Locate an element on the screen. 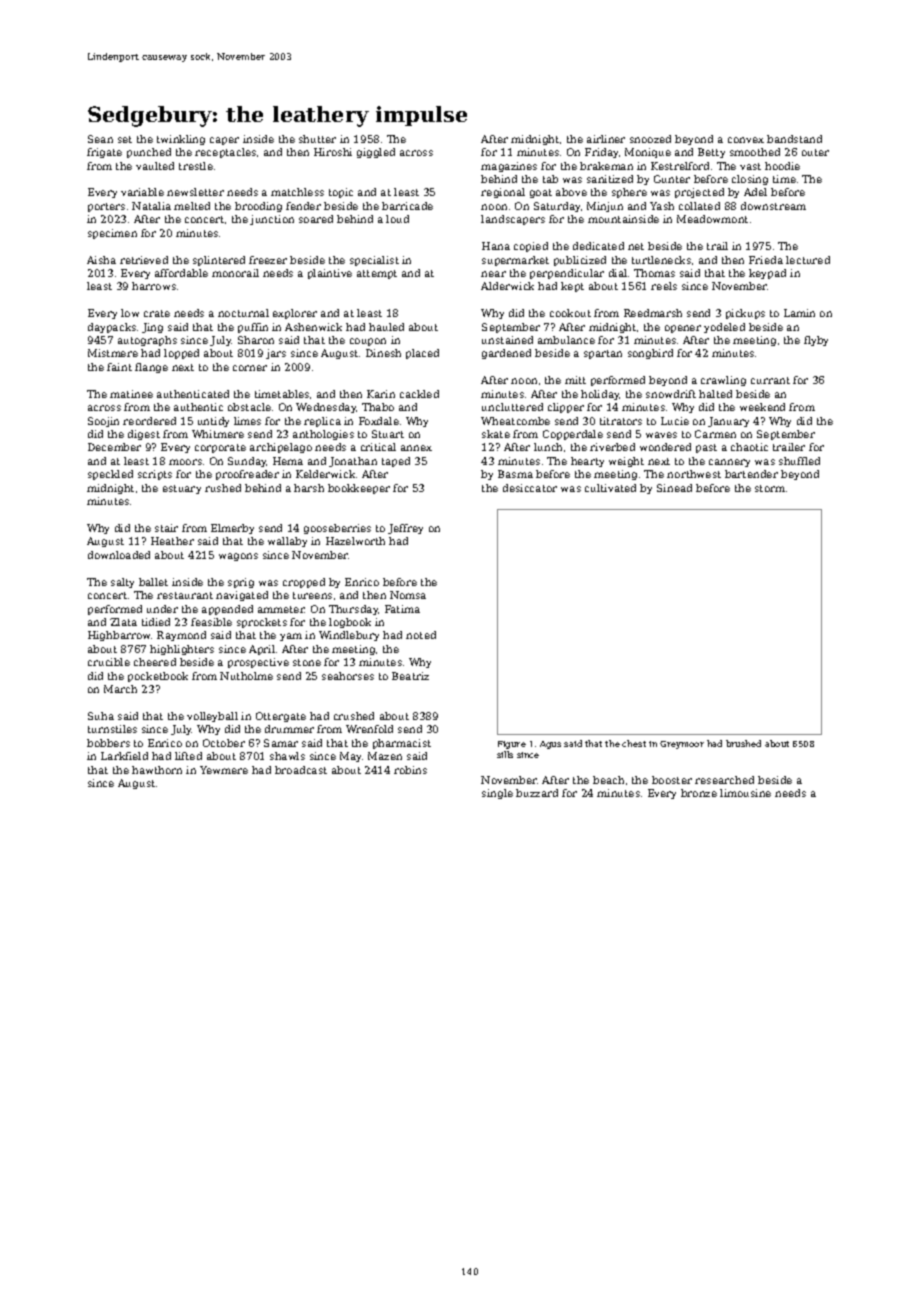 Image resolution: width=924 pixels, height=1308 pixels. chest is located at coordinates (634, 743).
